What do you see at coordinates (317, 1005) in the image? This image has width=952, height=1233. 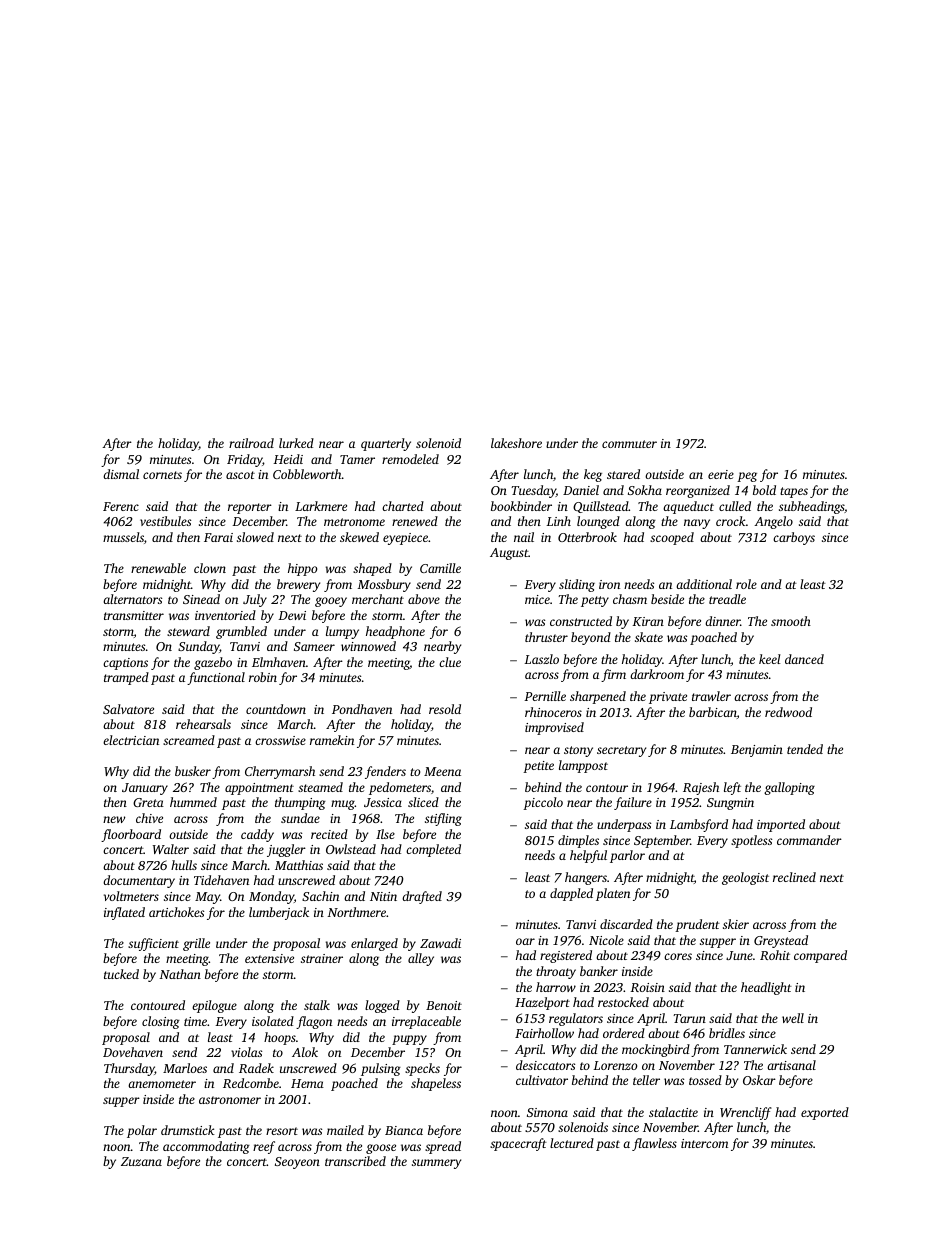 I see `stalk` at bounding box center [317, 1005].
